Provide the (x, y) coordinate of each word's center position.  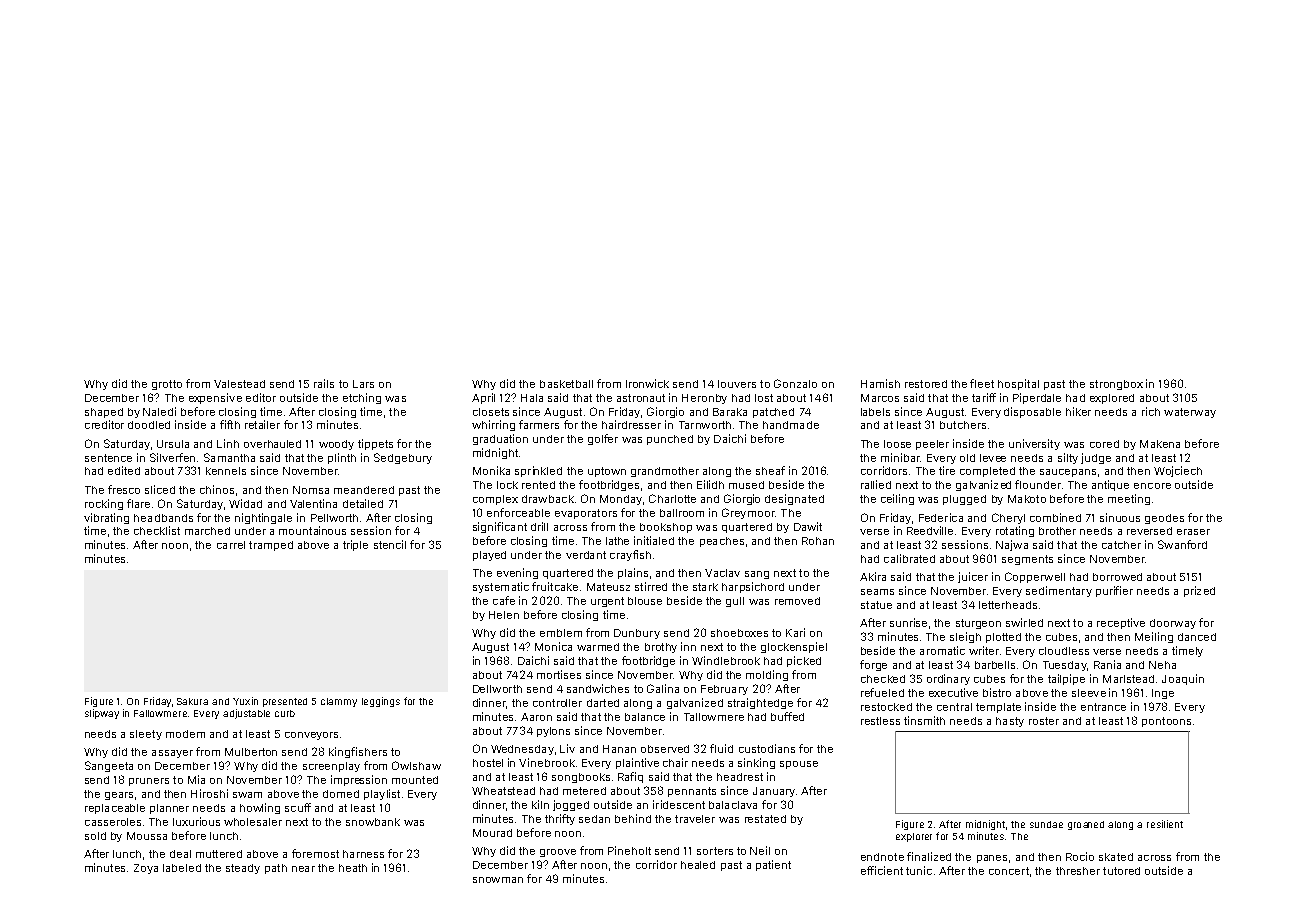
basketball (566, 384)
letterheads (1008, 605)
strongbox (1116, 385)
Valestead (239, 384)
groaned (1086, 825)
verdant (586, 555)
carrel (231, 545)
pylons (553, 732)
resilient (1165, 824)
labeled (182, 868)
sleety (146, 735)
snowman (498, 880)
